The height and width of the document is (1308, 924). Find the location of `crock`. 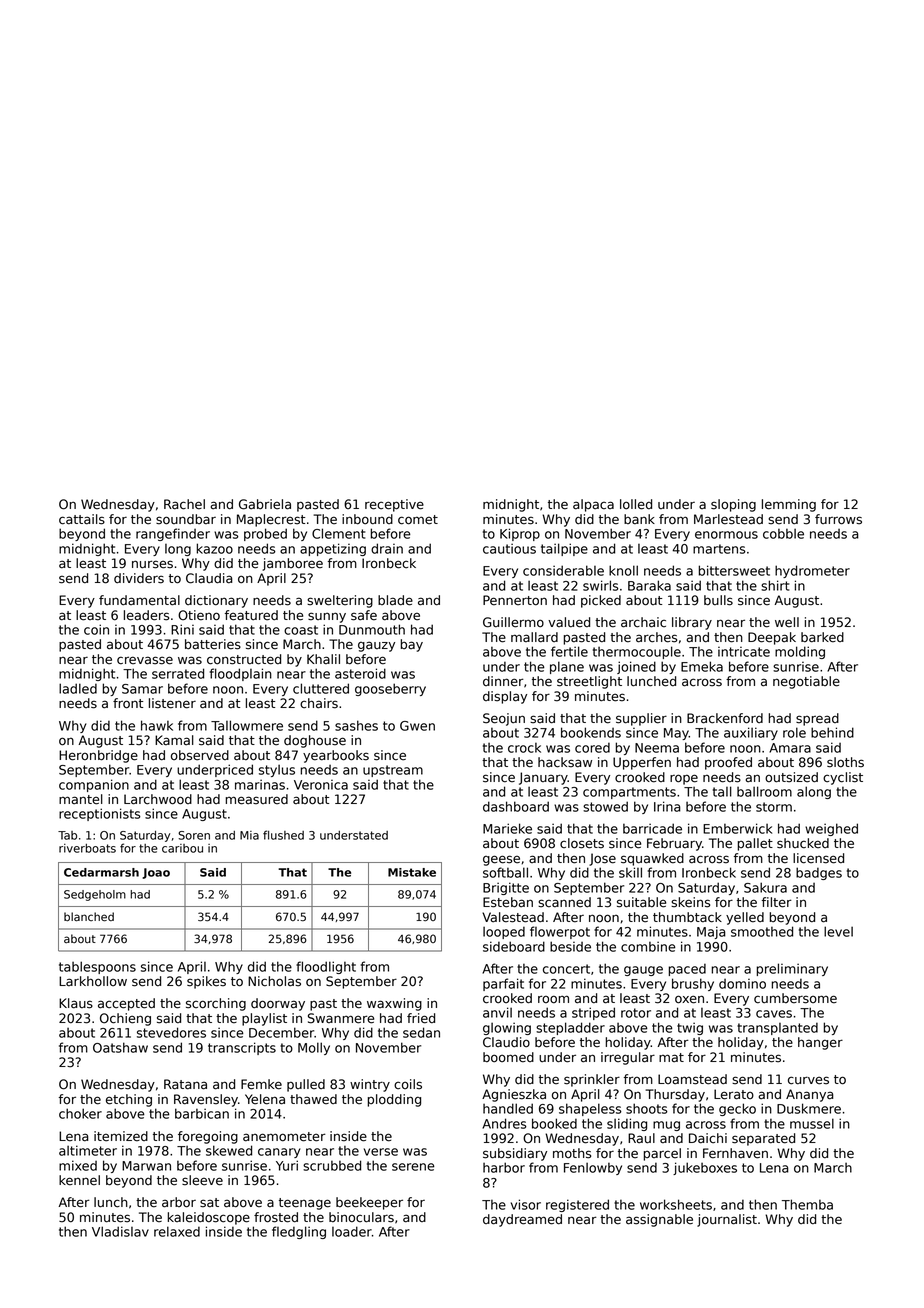

crock is located at coordinates (524, 748).
